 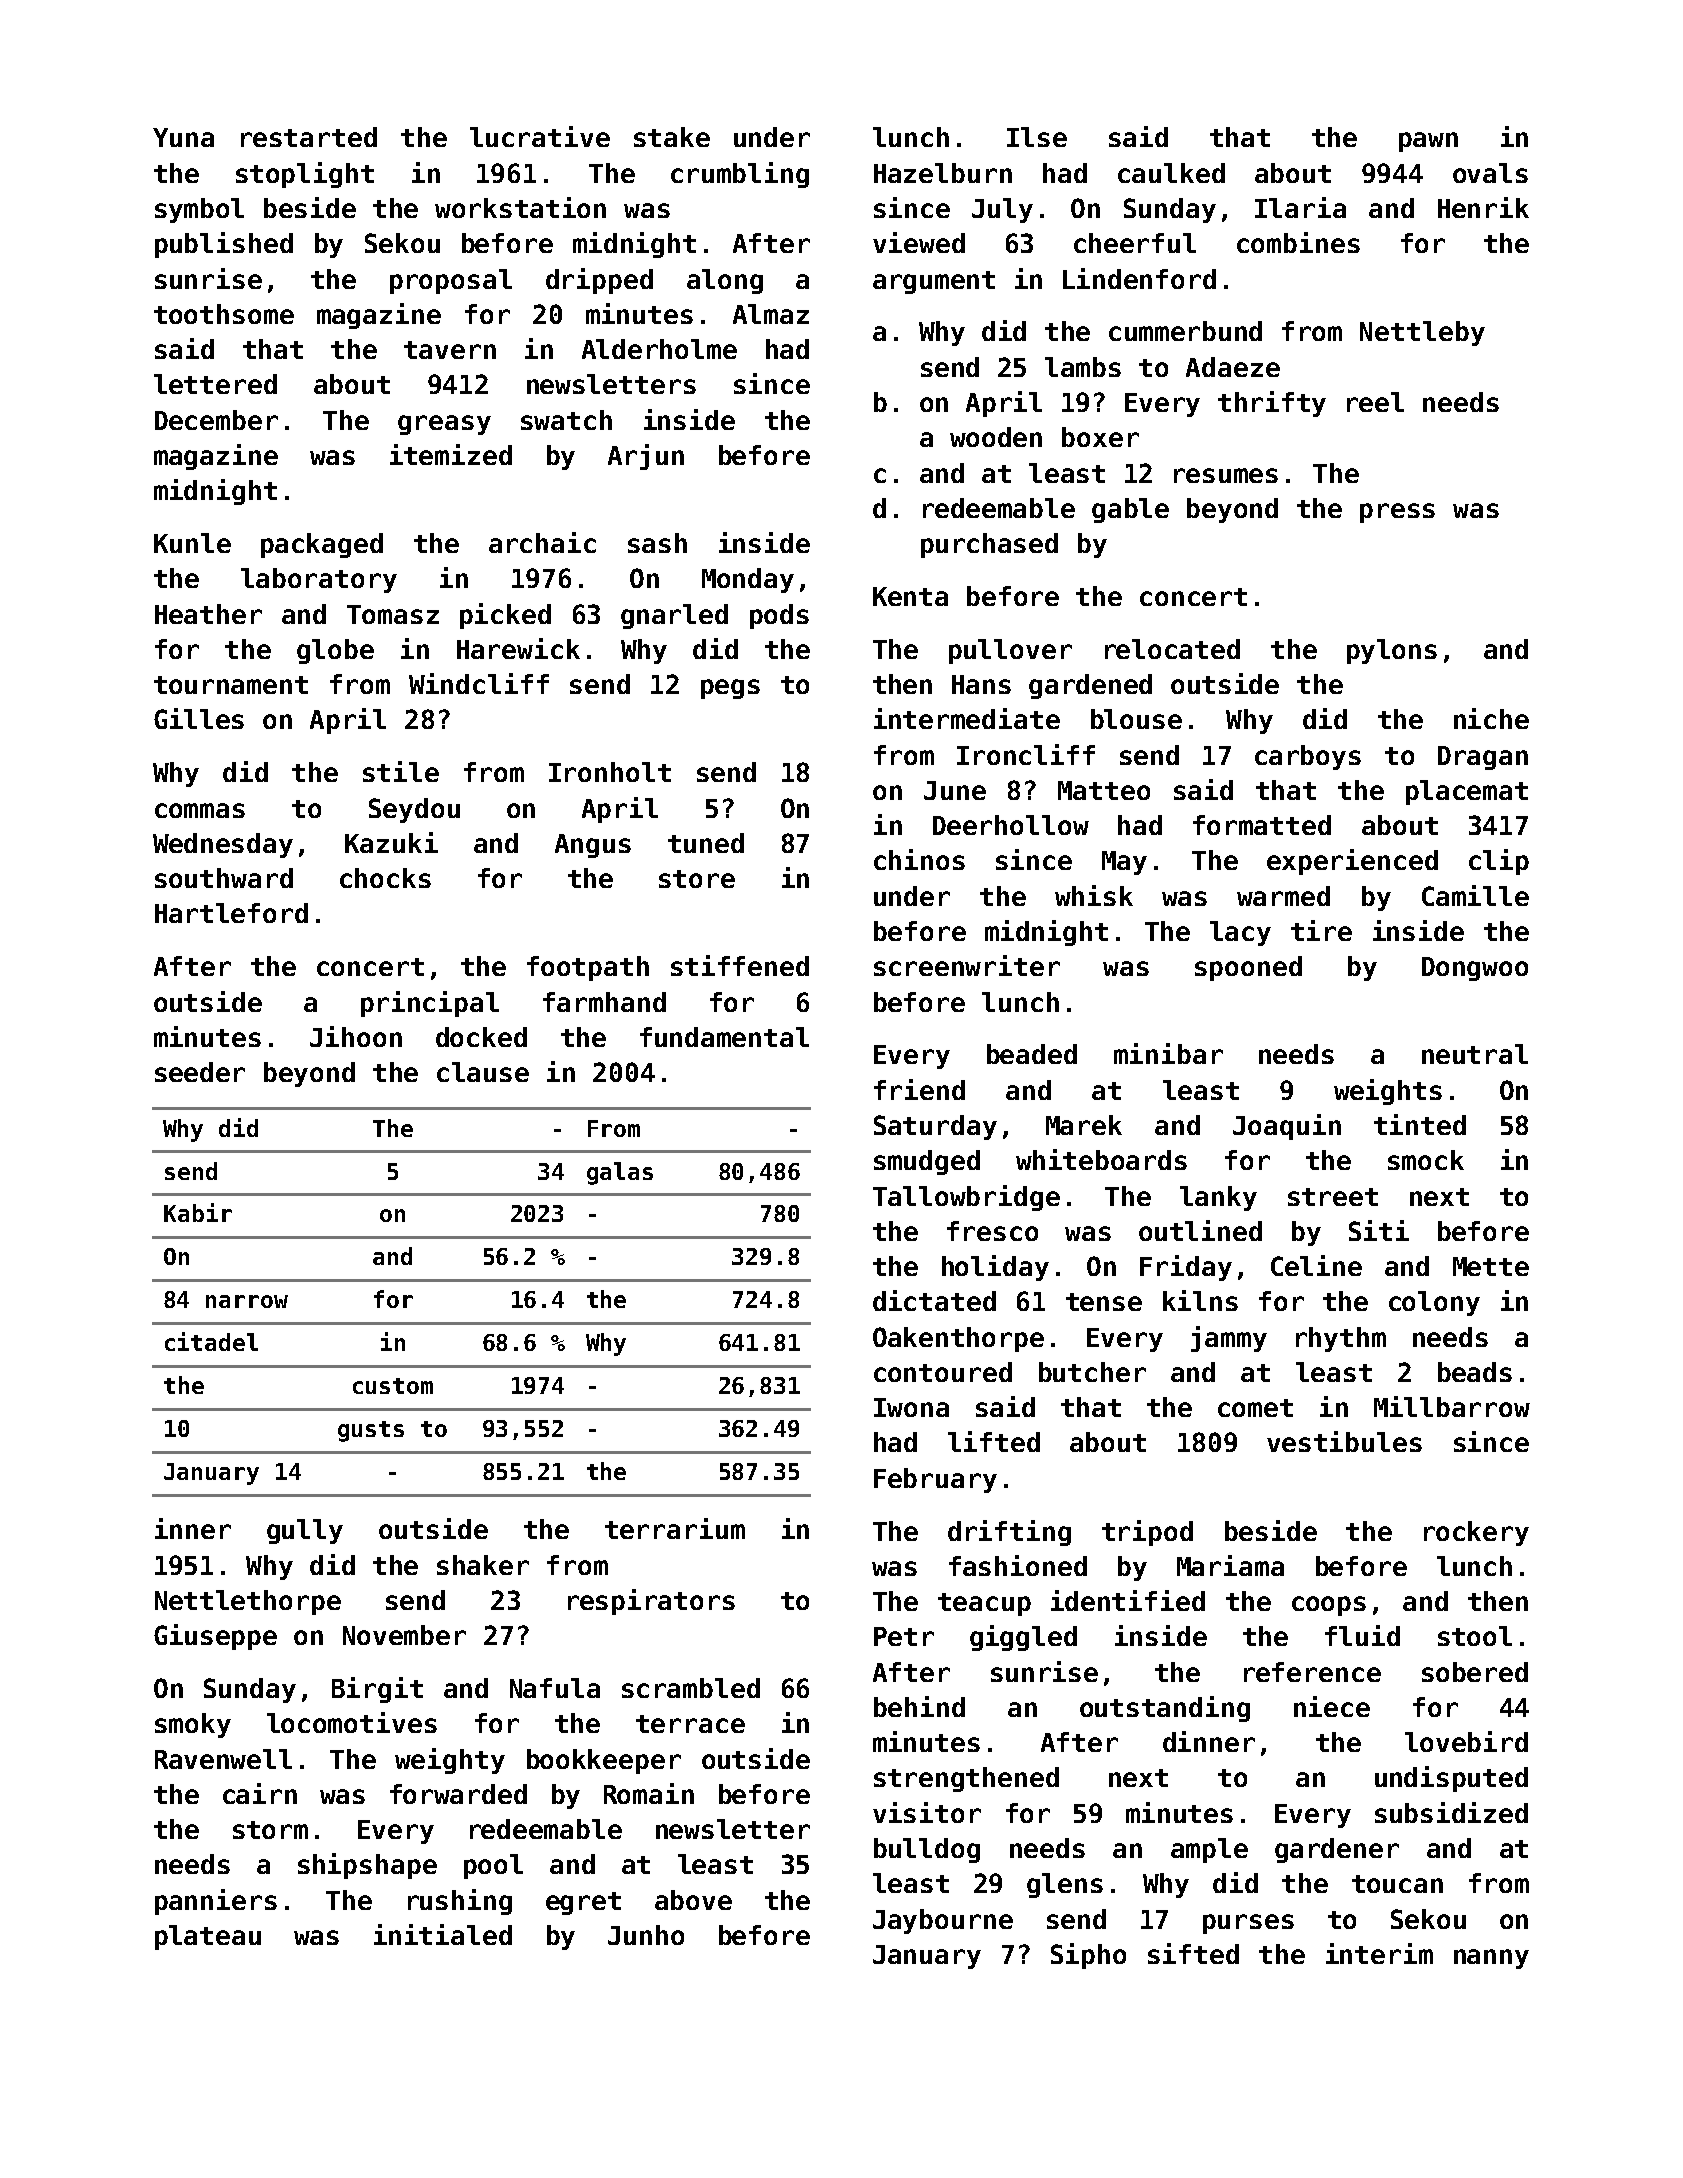 I want to click on beads, so click(x=1475, y=1372).
